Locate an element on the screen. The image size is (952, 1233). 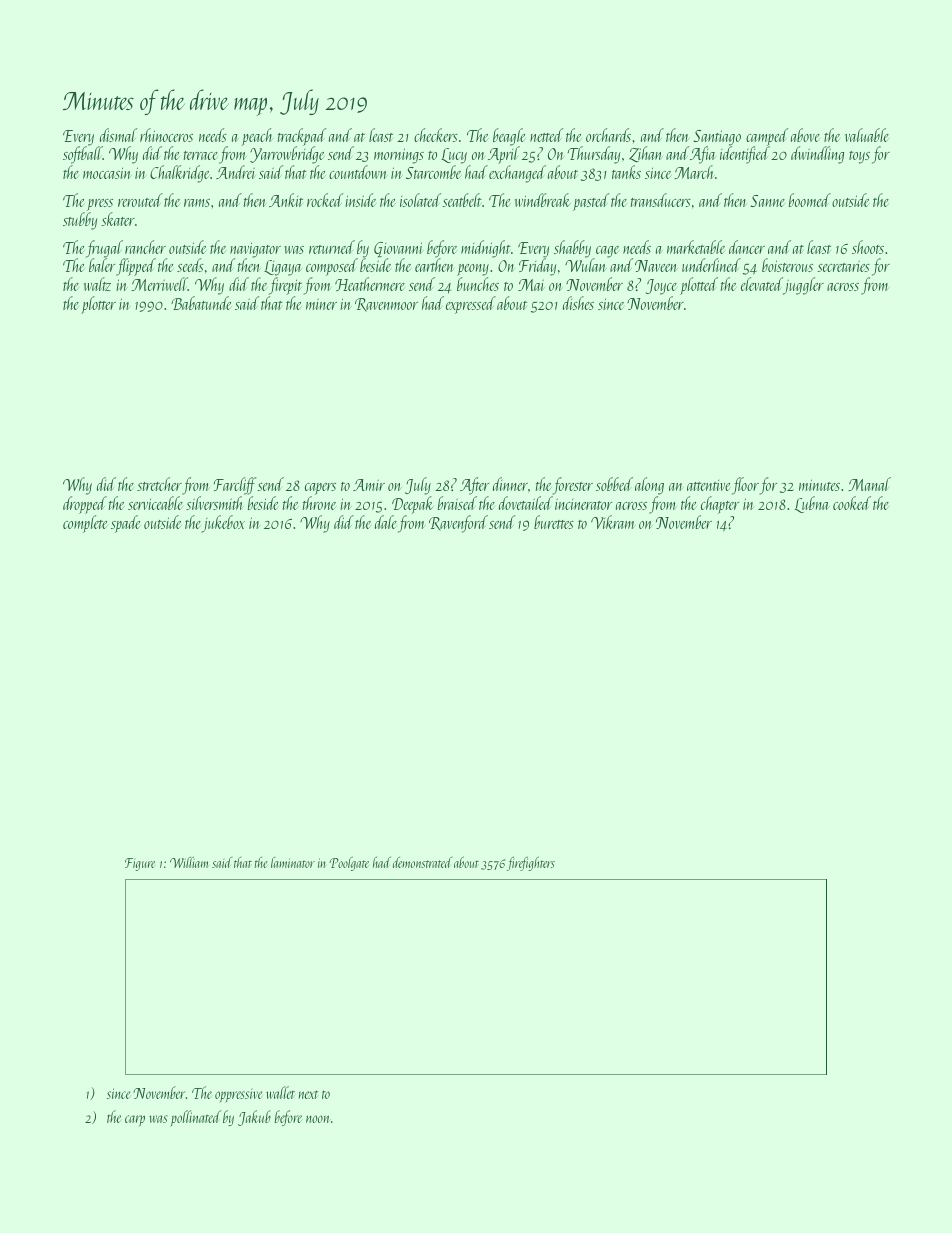
Santiago is located at coordinates (717, 138).
